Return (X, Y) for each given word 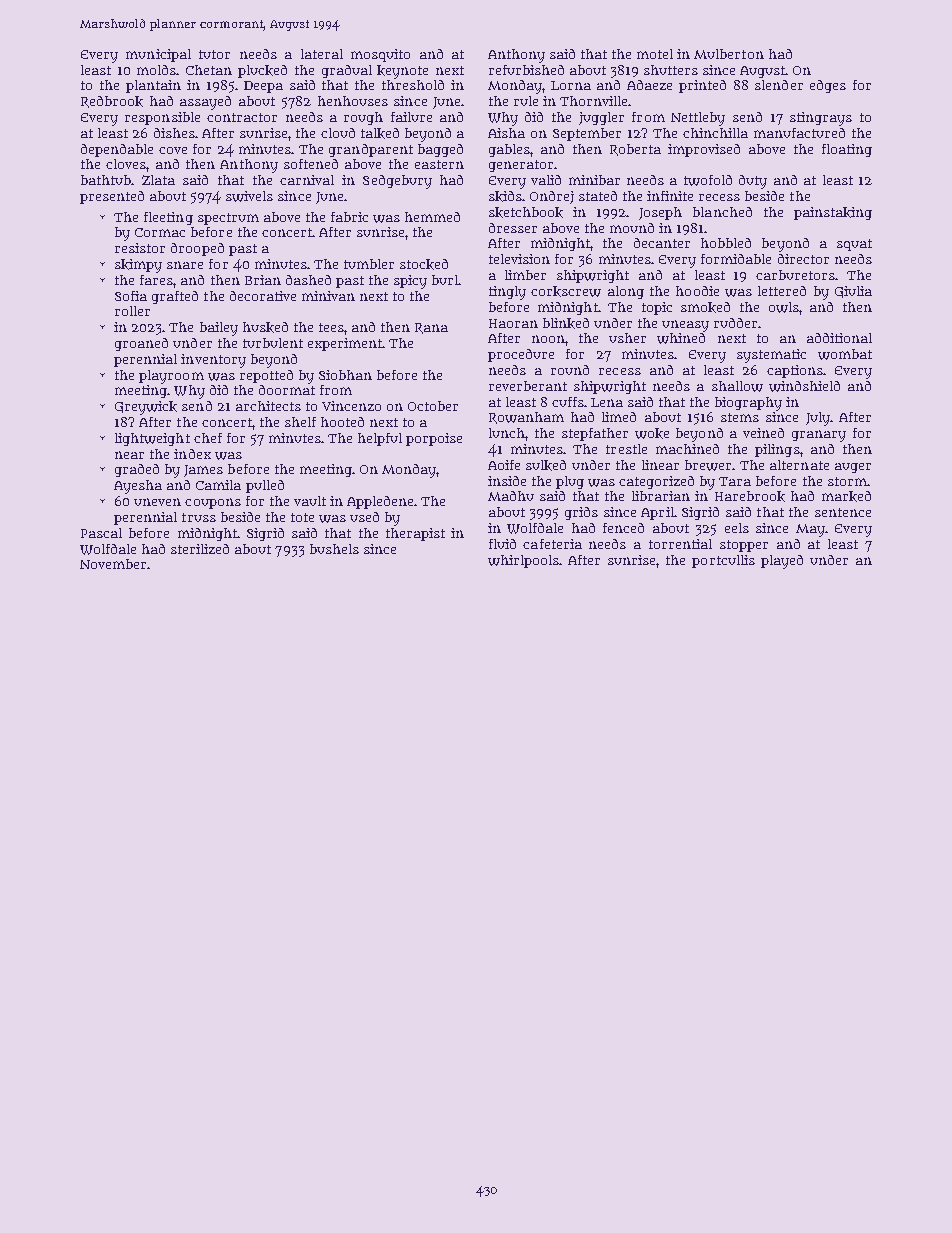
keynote (402, 72)
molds (156, 70)
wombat (845, 354)
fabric (349, 217)
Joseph (660, 213)
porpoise (434, 439)
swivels (249, 196)
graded (137, 470)
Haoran (513, 323)
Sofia (131, 296)
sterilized (200, 549)
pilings (777, 450)
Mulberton (729, 54)
